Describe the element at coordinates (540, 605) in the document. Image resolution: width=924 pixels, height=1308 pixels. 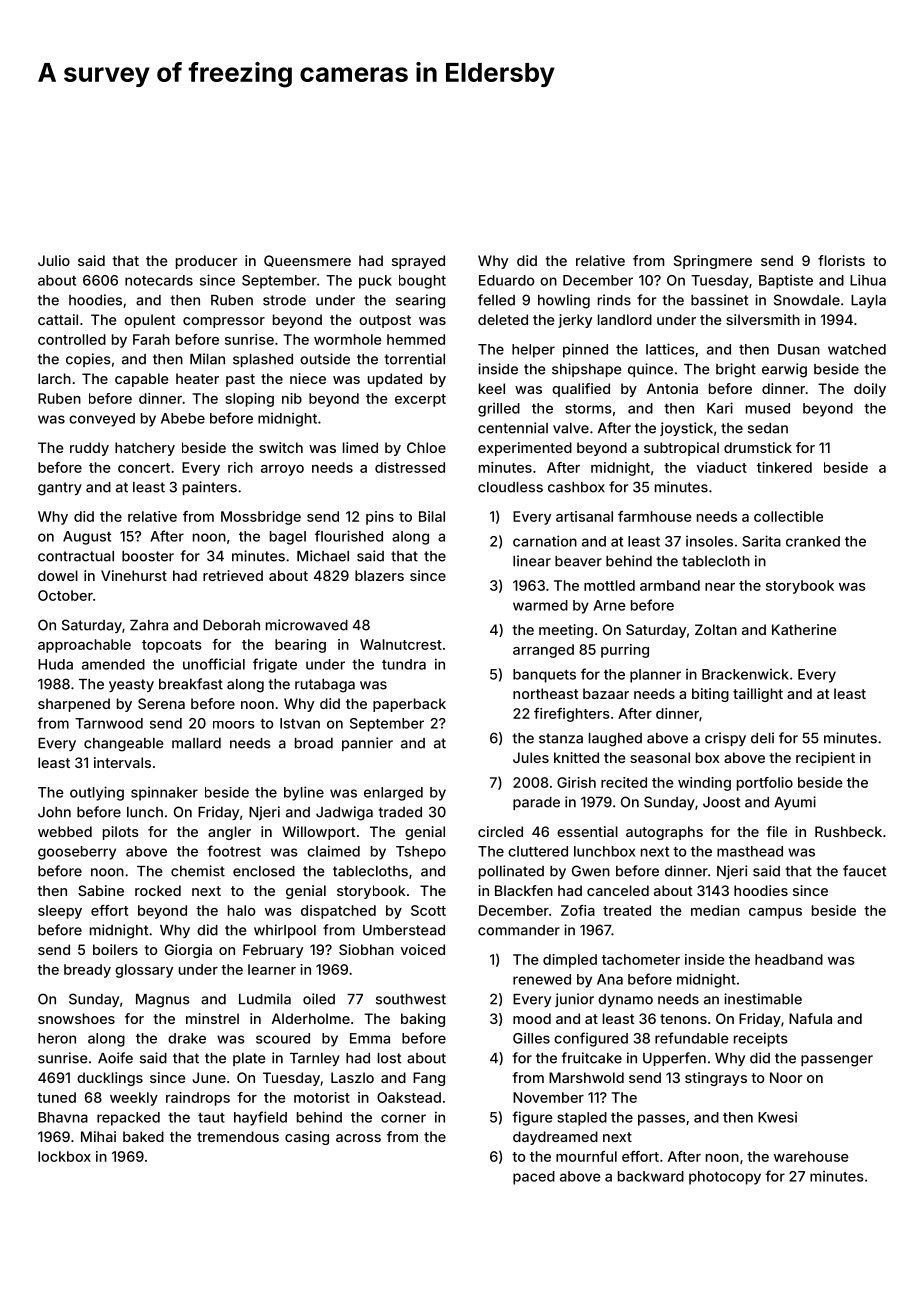
I see `warmed` at that location.
